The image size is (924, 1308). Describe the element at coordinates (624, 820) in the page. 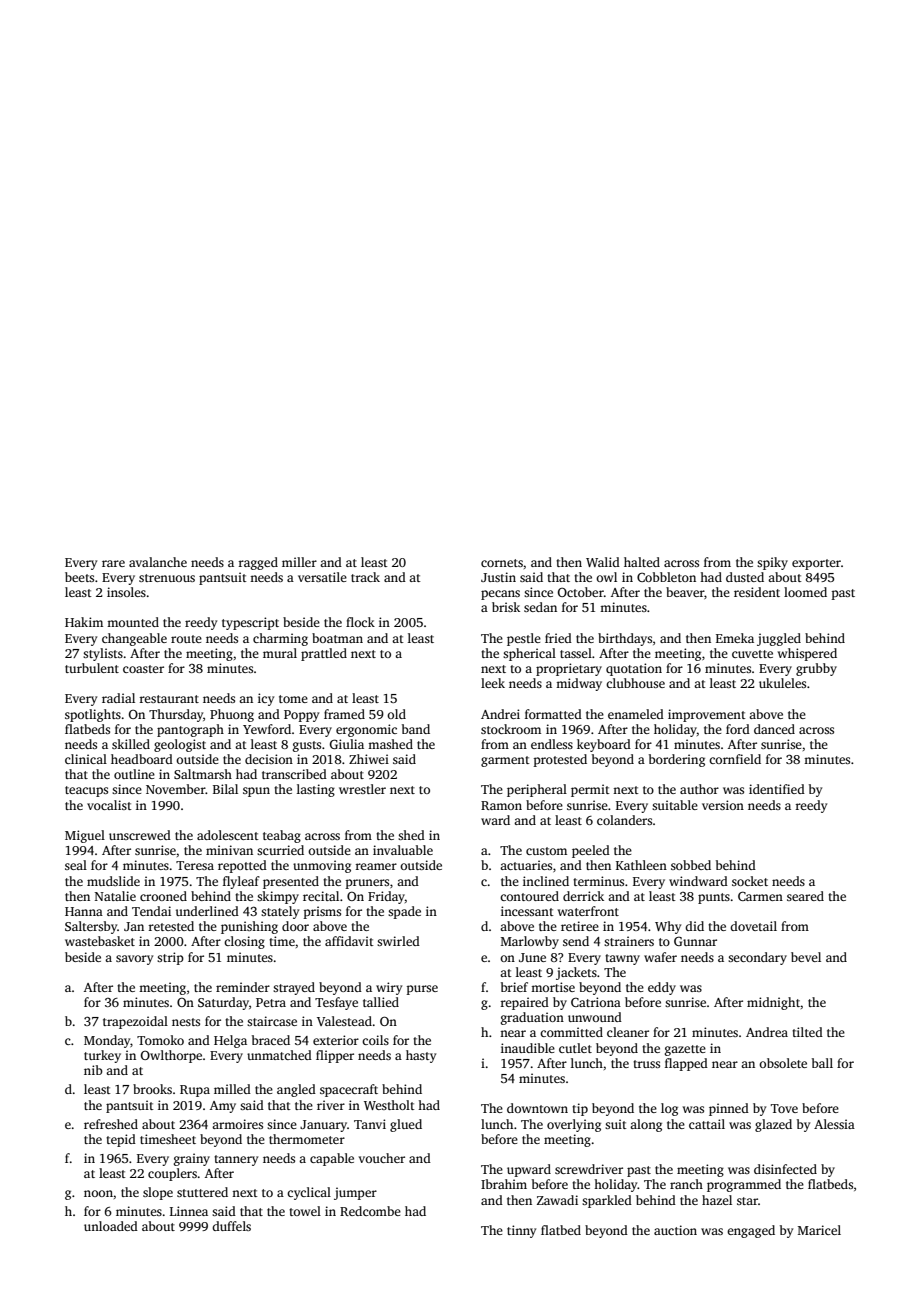

I see `colanders` at that location.
